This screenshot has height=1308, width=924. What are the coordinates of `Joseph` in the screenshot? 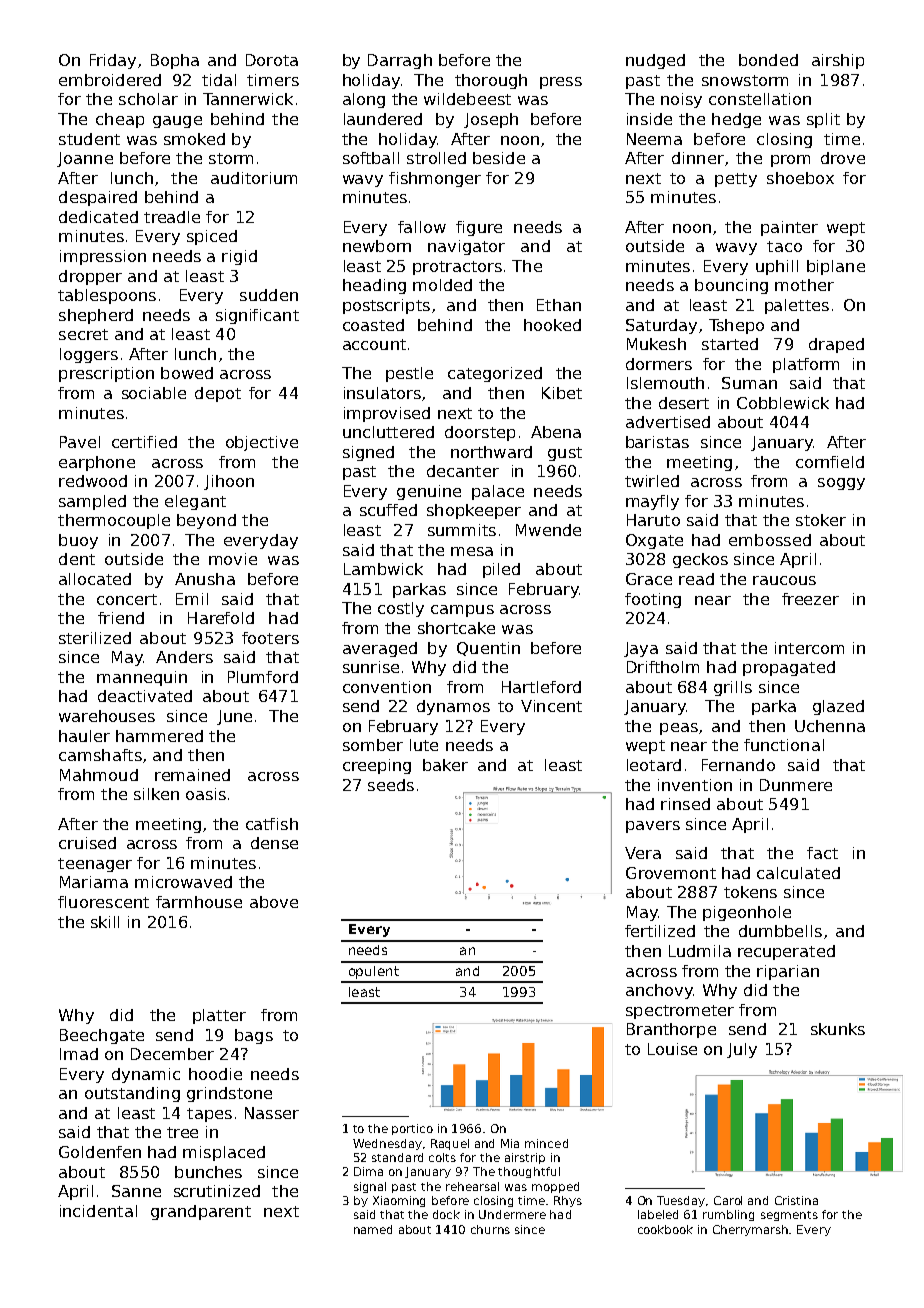 It's located at (491, 120).
